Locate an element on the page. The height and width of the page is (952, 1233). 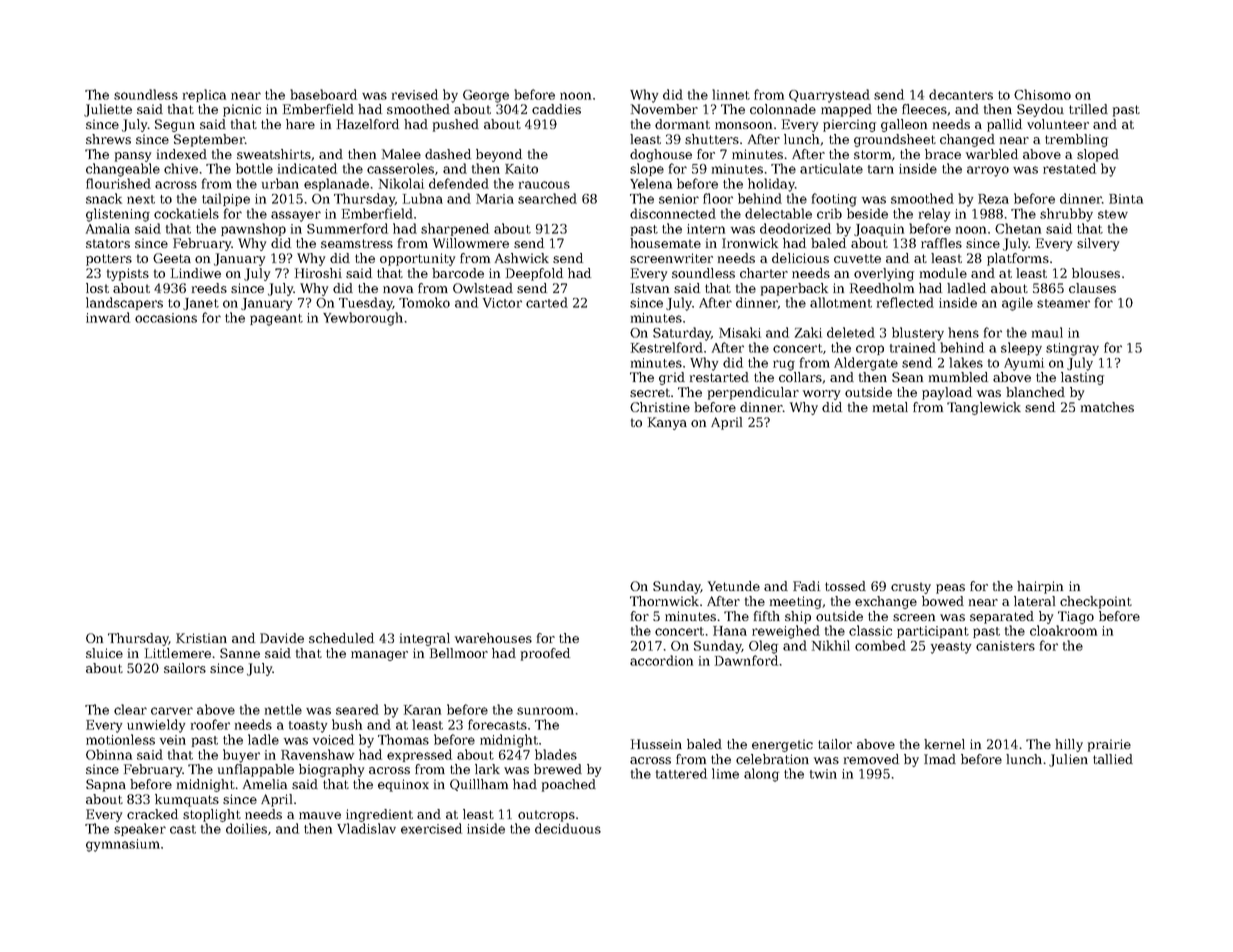
linnet is located at coordinates (731, 94).
